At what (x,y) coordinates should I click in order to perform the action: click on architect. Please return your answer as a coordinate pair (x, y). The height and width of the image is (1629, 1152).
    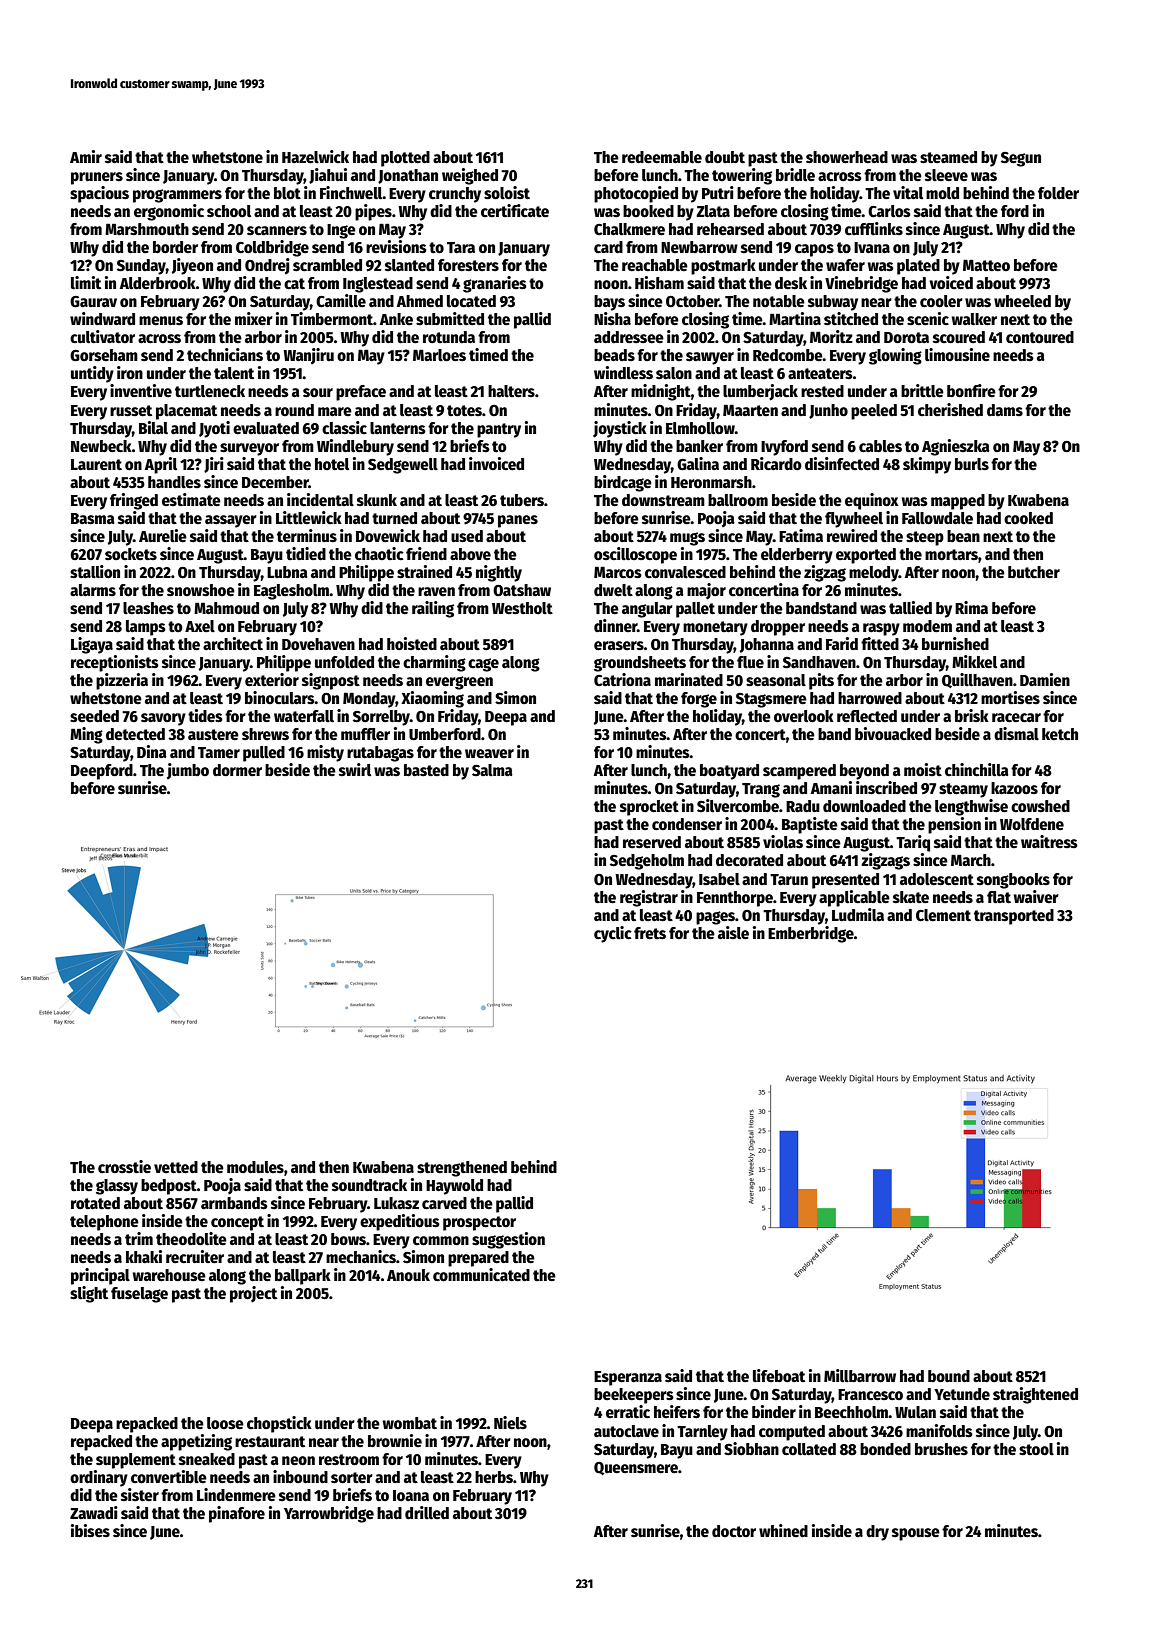
    Looking at the image, I should click on (233, 644).
